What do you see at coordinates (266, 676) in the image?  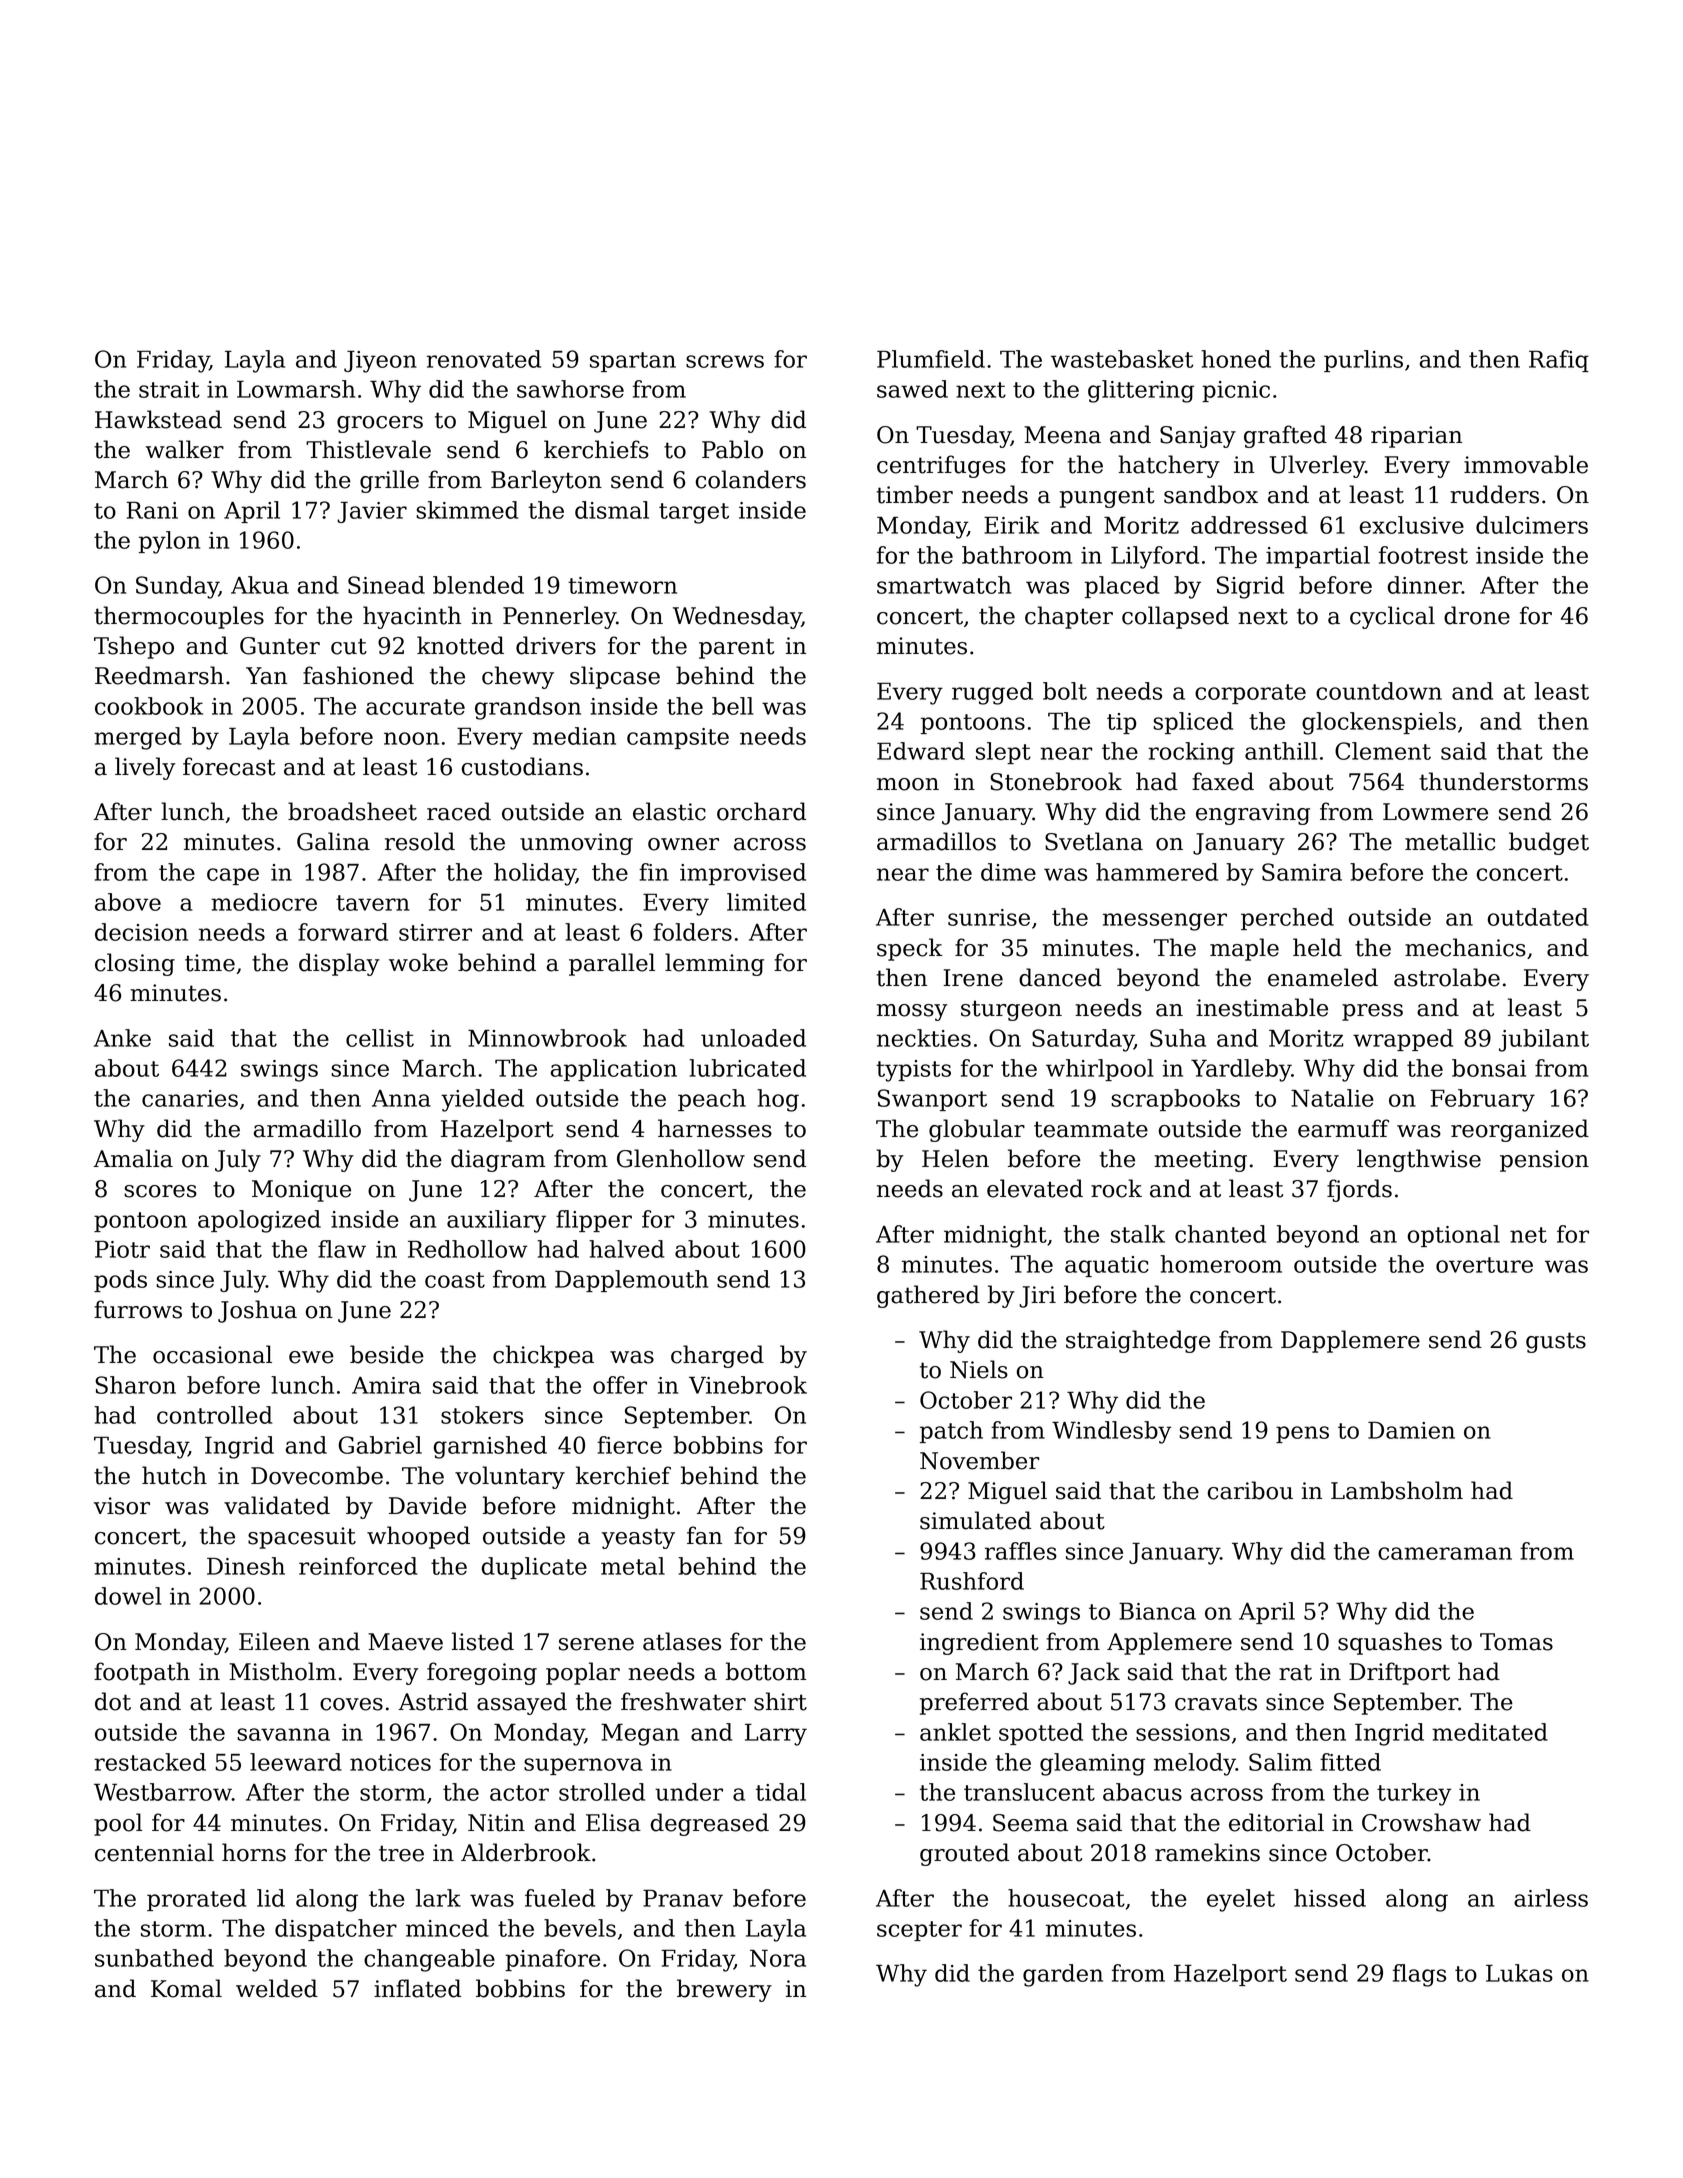 I see `Yan` at bounding box center [266, 676].
